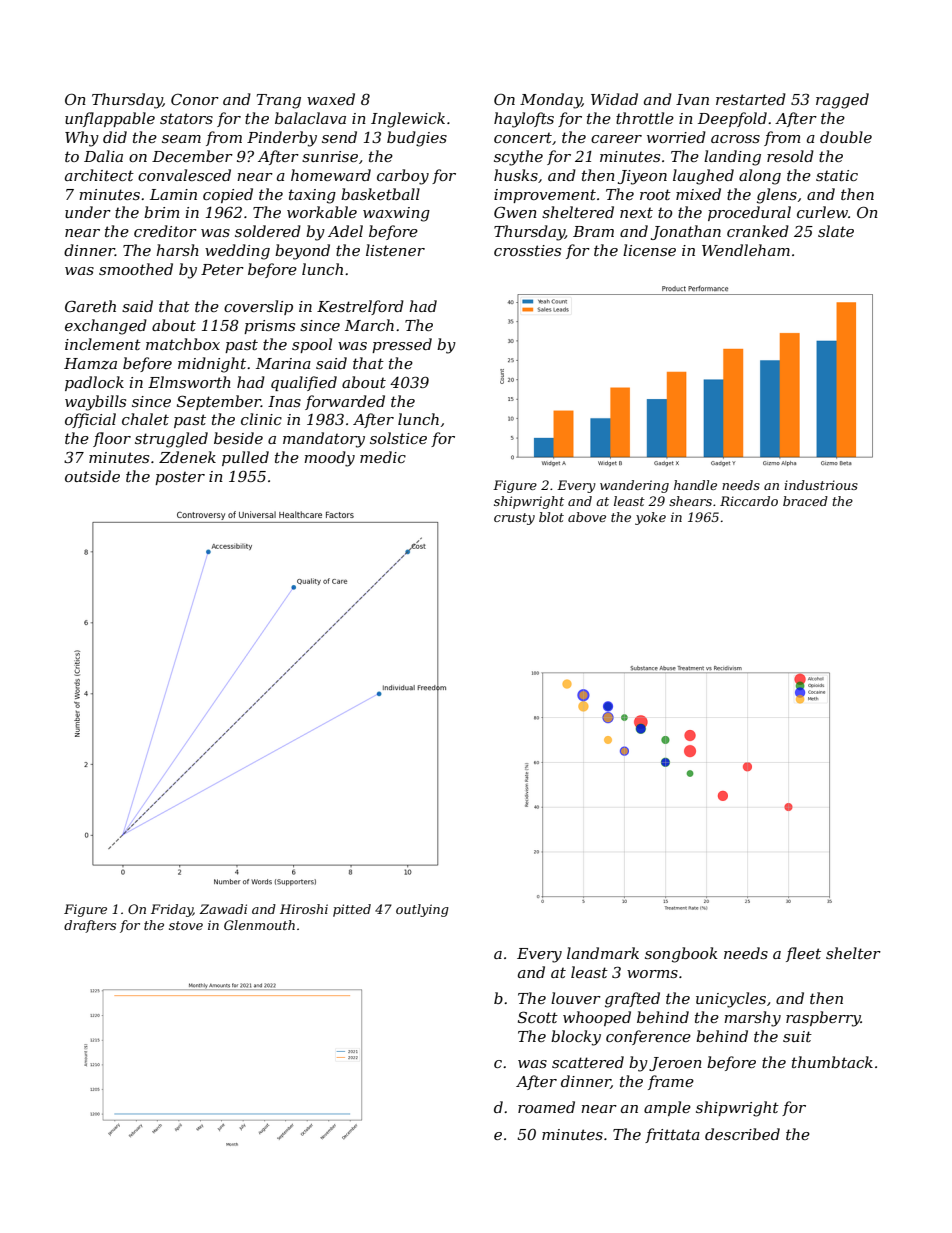  Describe the element at coordinates (180, 478) in the screenshot. I see `poster` at that location.
